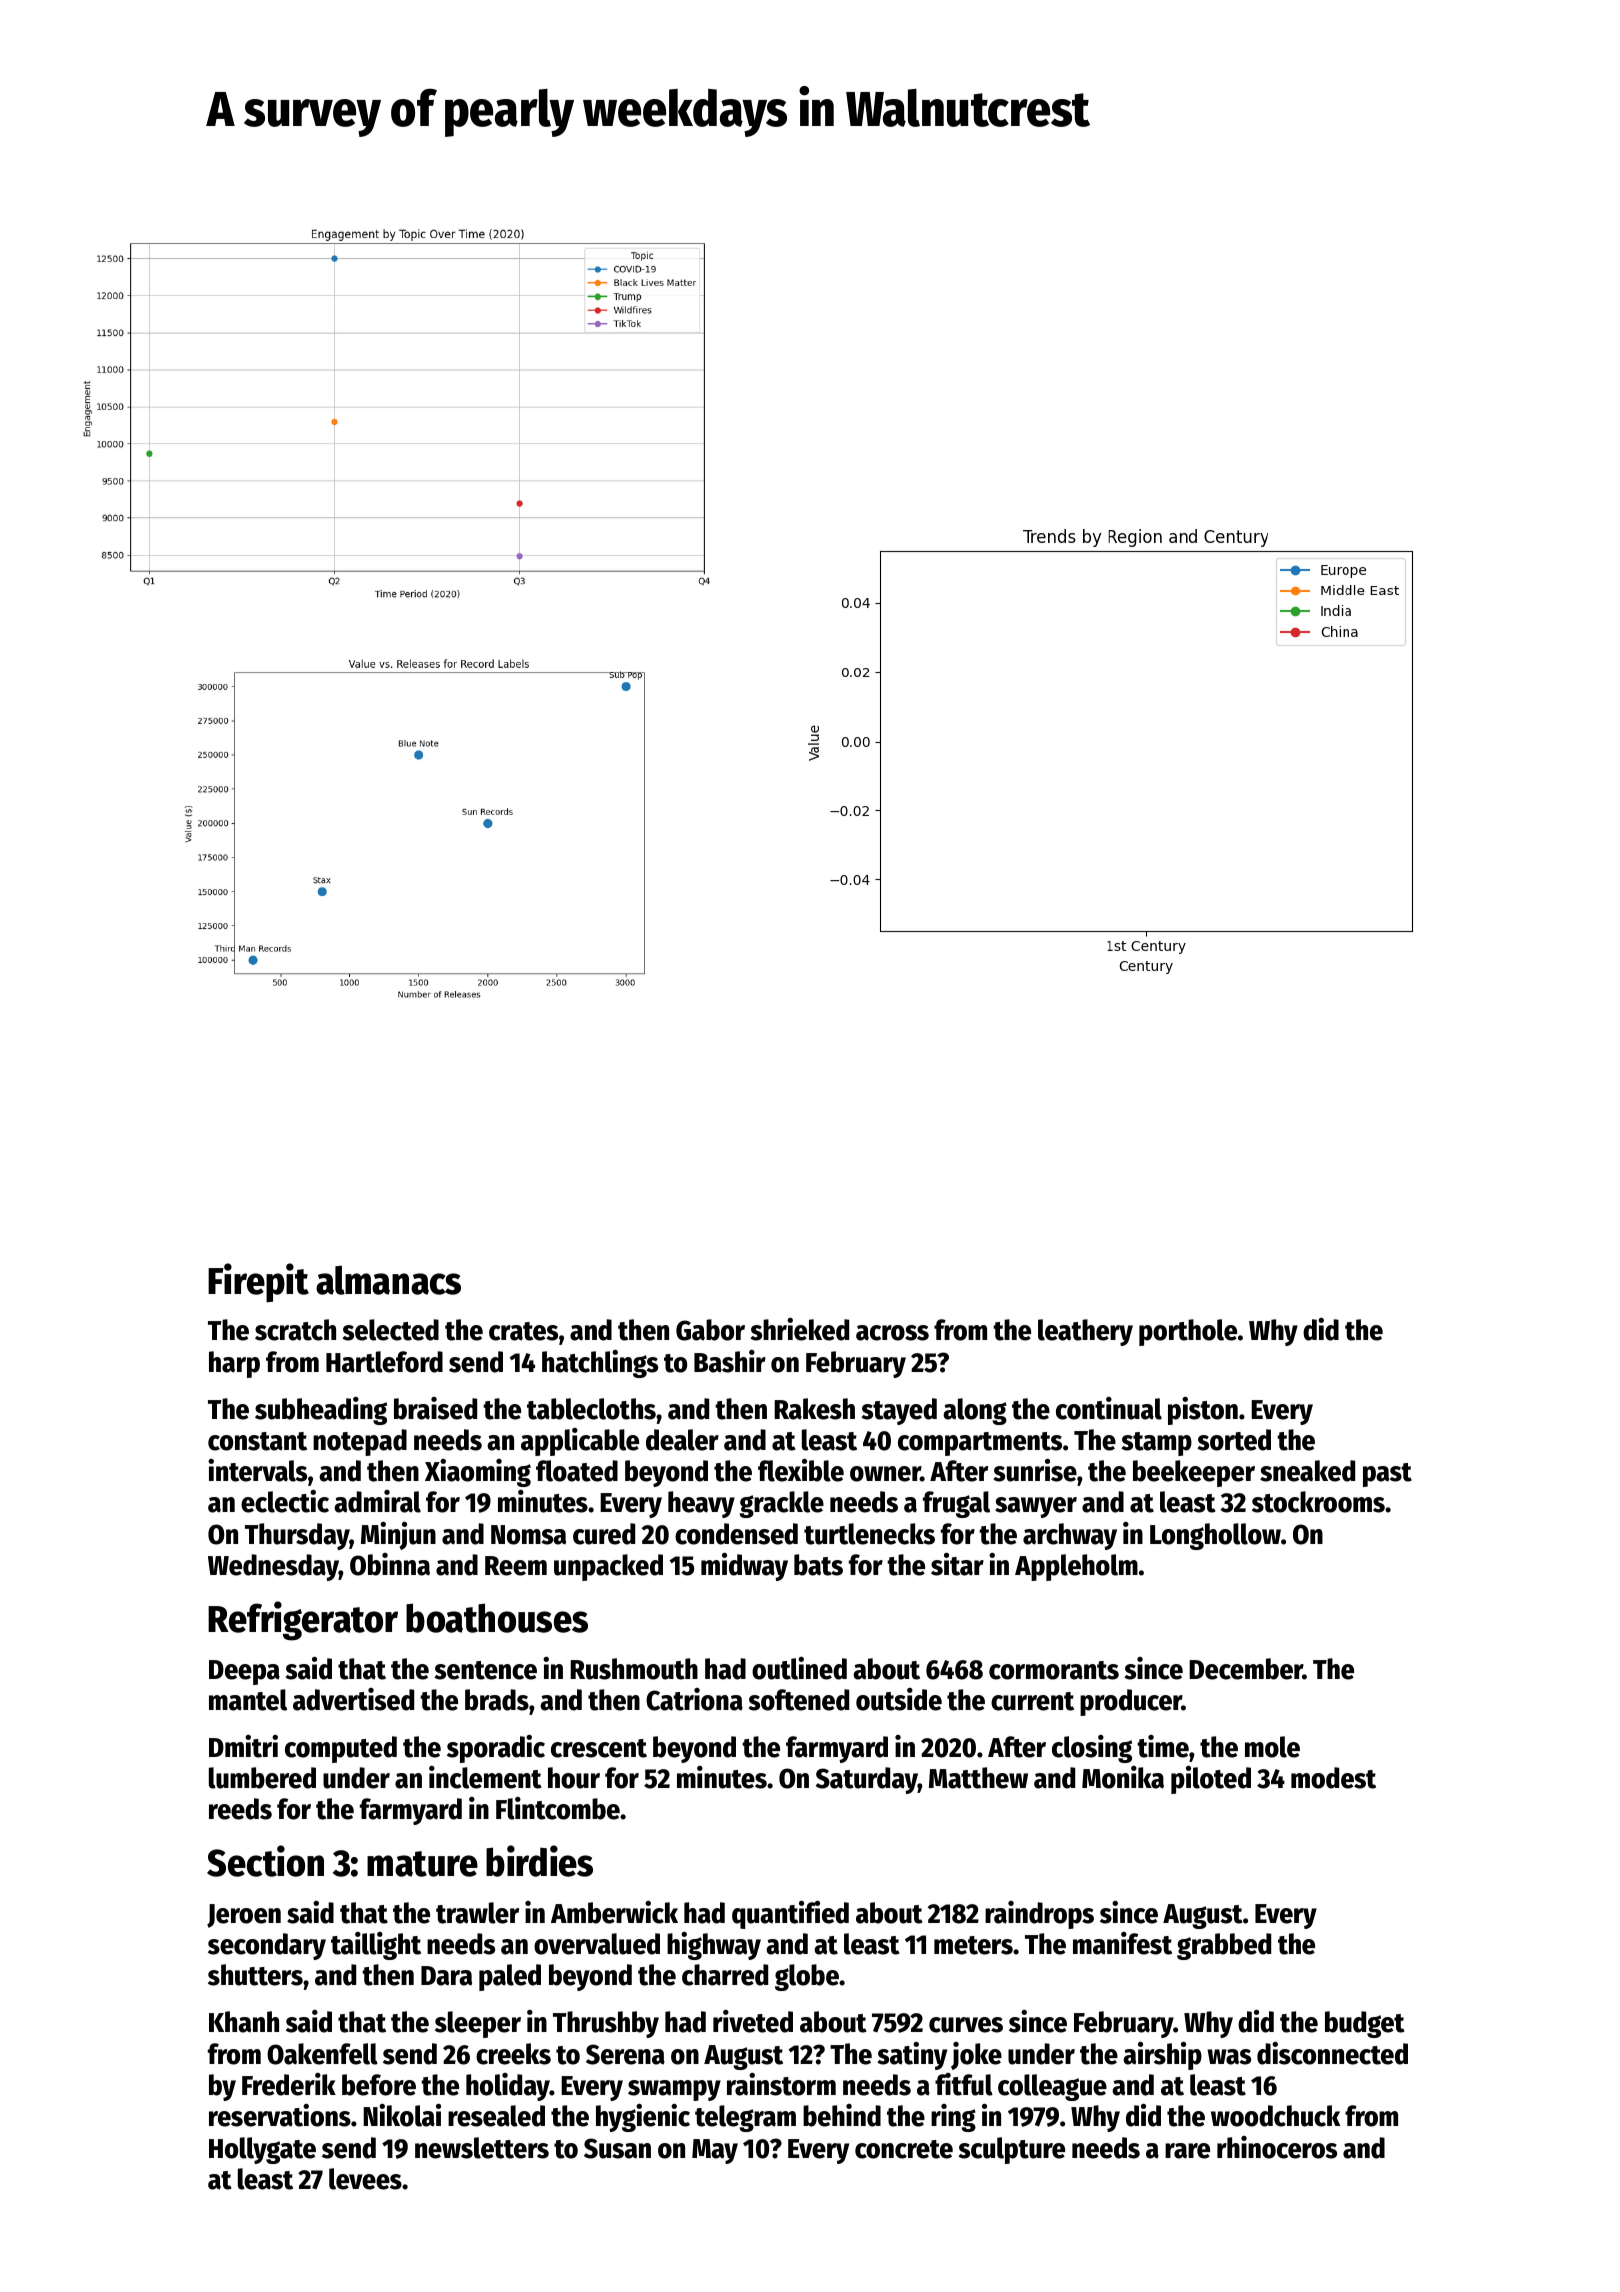 The width and height of the screenshot is (1620, 2292). Describe the element at coordinates (1085, 1332) in the screenshot. I see `leathery` at that location.
